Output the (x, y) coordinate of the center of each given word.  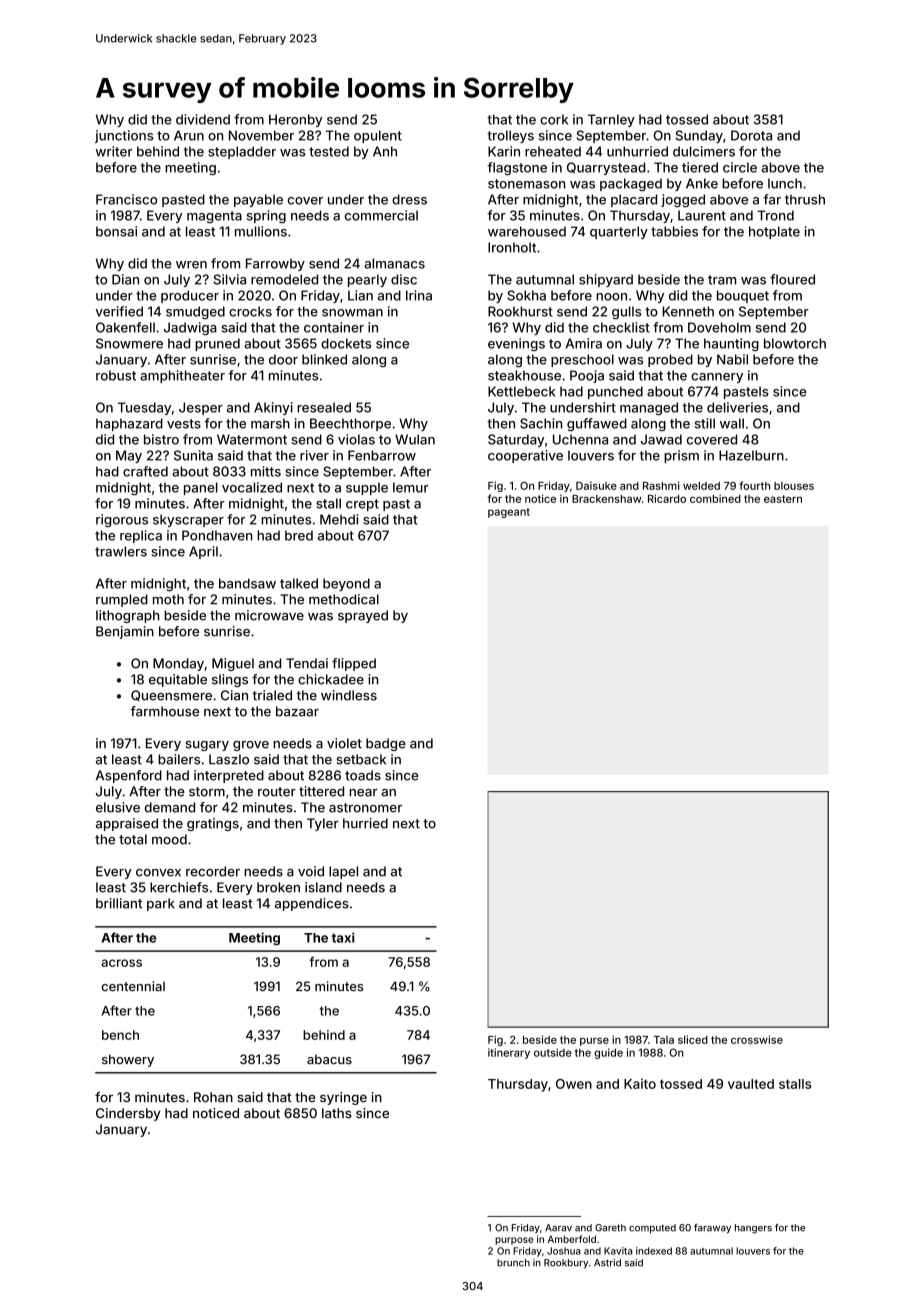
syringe (343, 1098)
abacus (329, 1059)
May (129, 456)
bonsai (116, 231)
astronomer (365, 808)
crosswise (757, 1039)
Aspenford (129, 776)
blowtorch (795, 343)
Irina (419, 295)
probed (670, 360)
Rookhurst (520, 311)
